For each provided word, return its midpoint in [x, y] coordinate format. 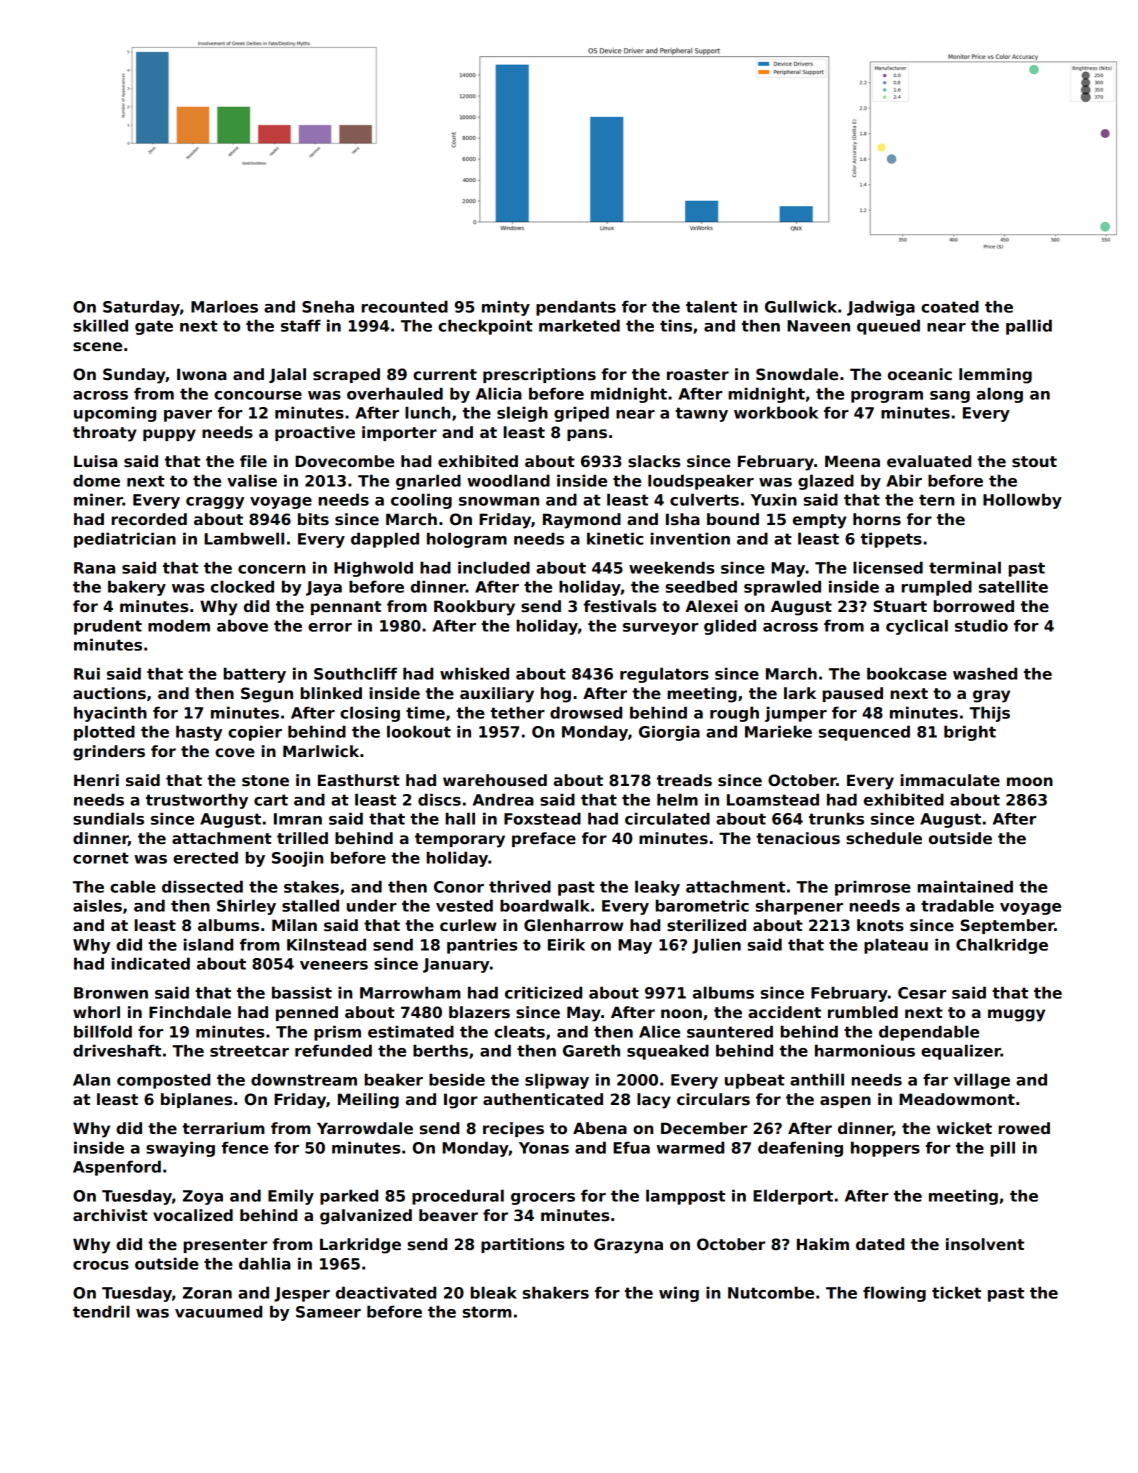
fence [245, 1147]
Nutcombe [771, 1292]
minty [506, 308]
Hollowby [1022, 501]
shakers [556, 1292]
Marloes [224, 306]
